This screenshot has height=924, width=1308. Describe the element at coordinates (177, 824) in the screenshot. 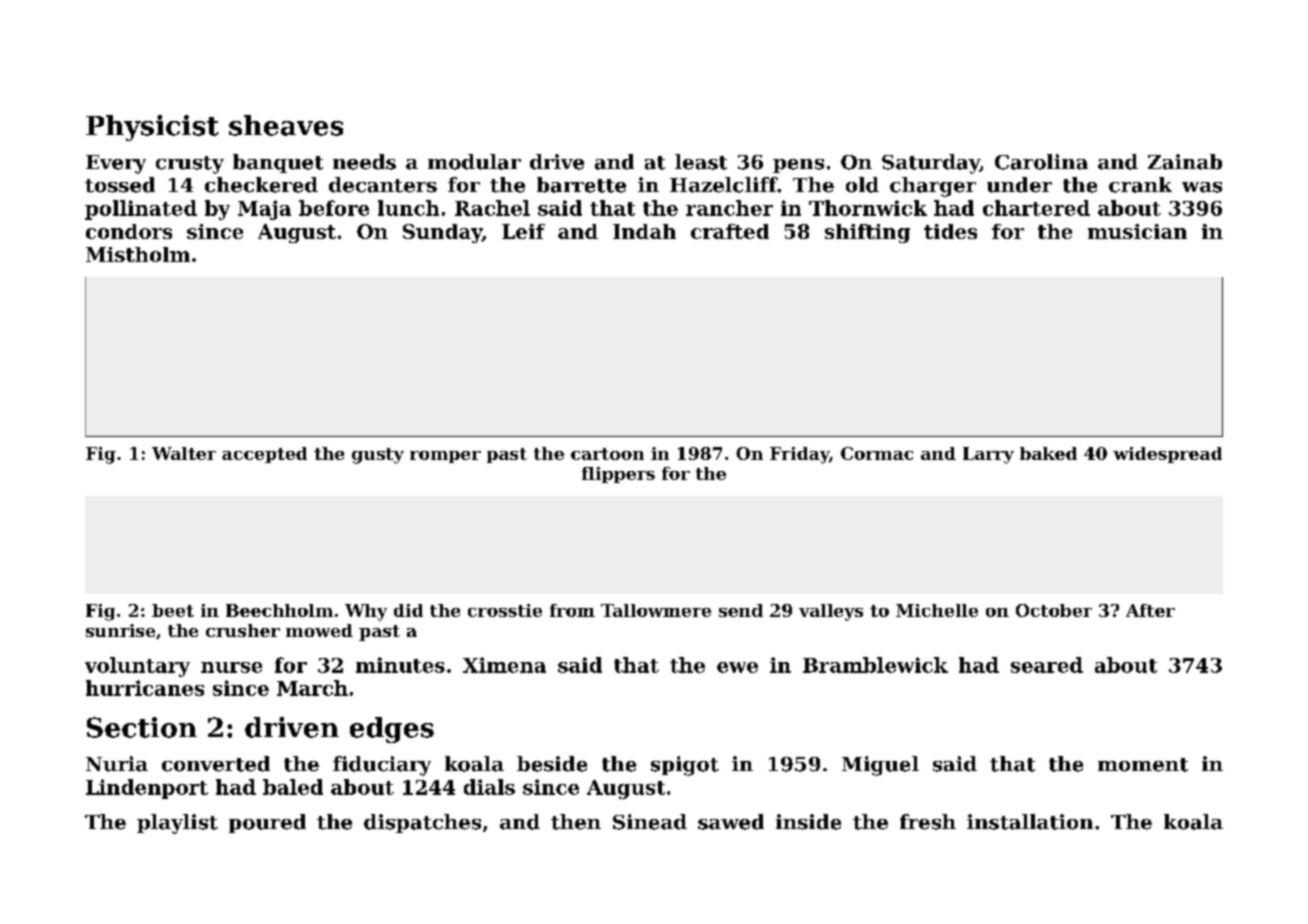

I see `playlist` at that location.
